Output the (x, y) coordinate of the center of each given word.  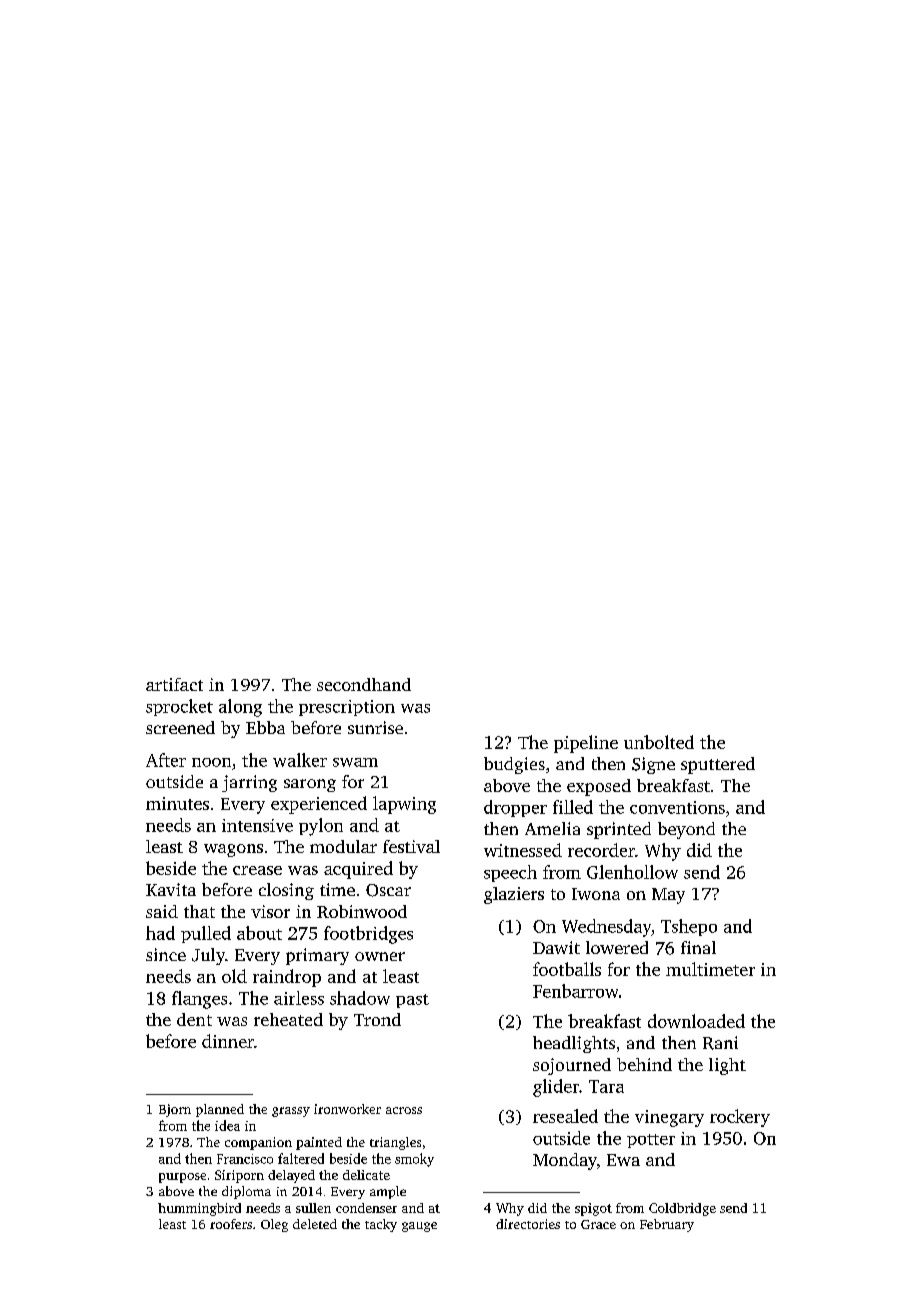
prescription (347, 708)
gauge (419, 1227)
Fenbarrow (575, 991)
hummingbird (199, 1209)
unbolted (659, 742)
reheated (288, 1019)
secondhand (364, 684)
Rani (720, 1043)
